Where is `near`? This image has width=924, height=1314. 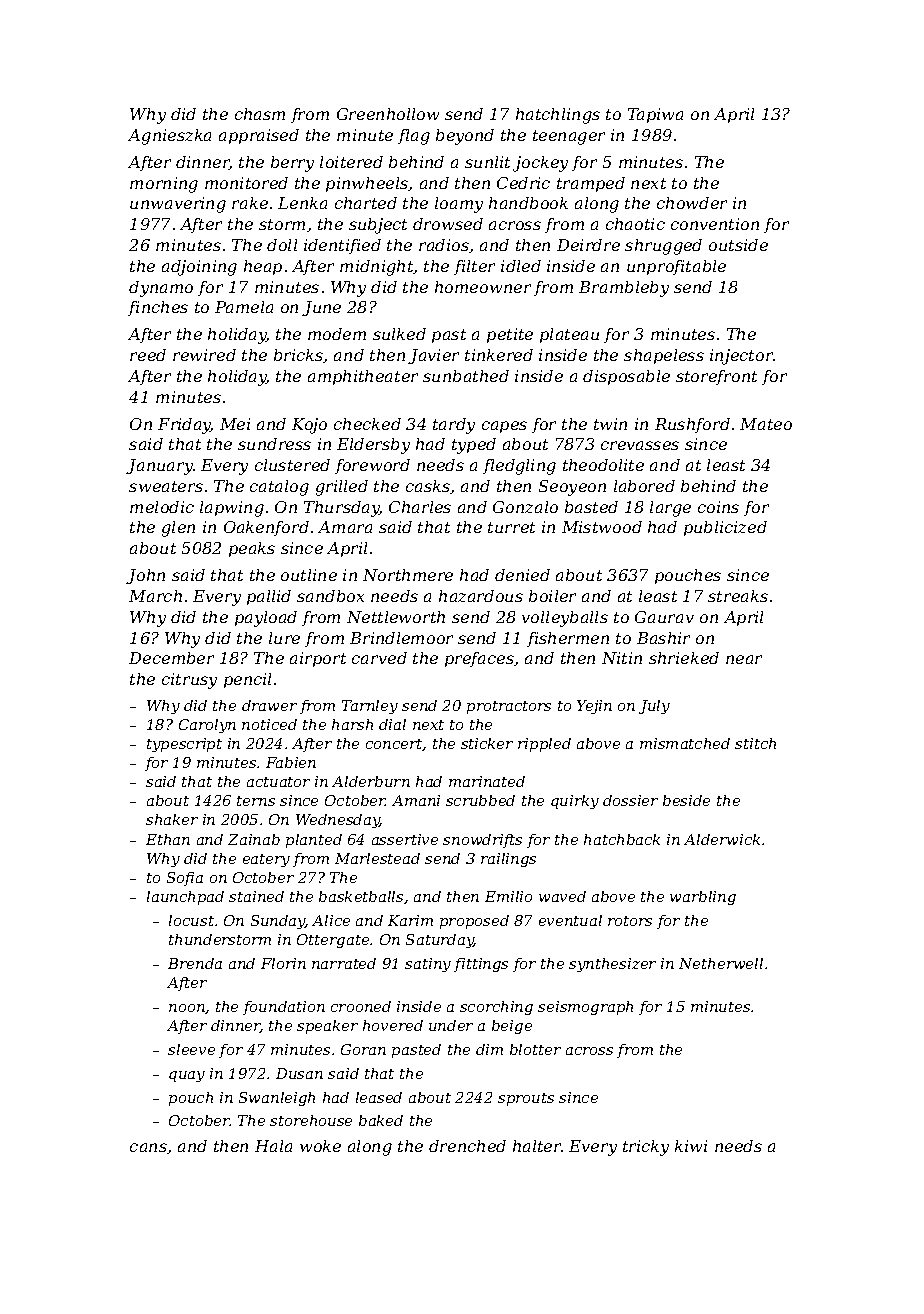 near is located at coordinates (744, 659).
